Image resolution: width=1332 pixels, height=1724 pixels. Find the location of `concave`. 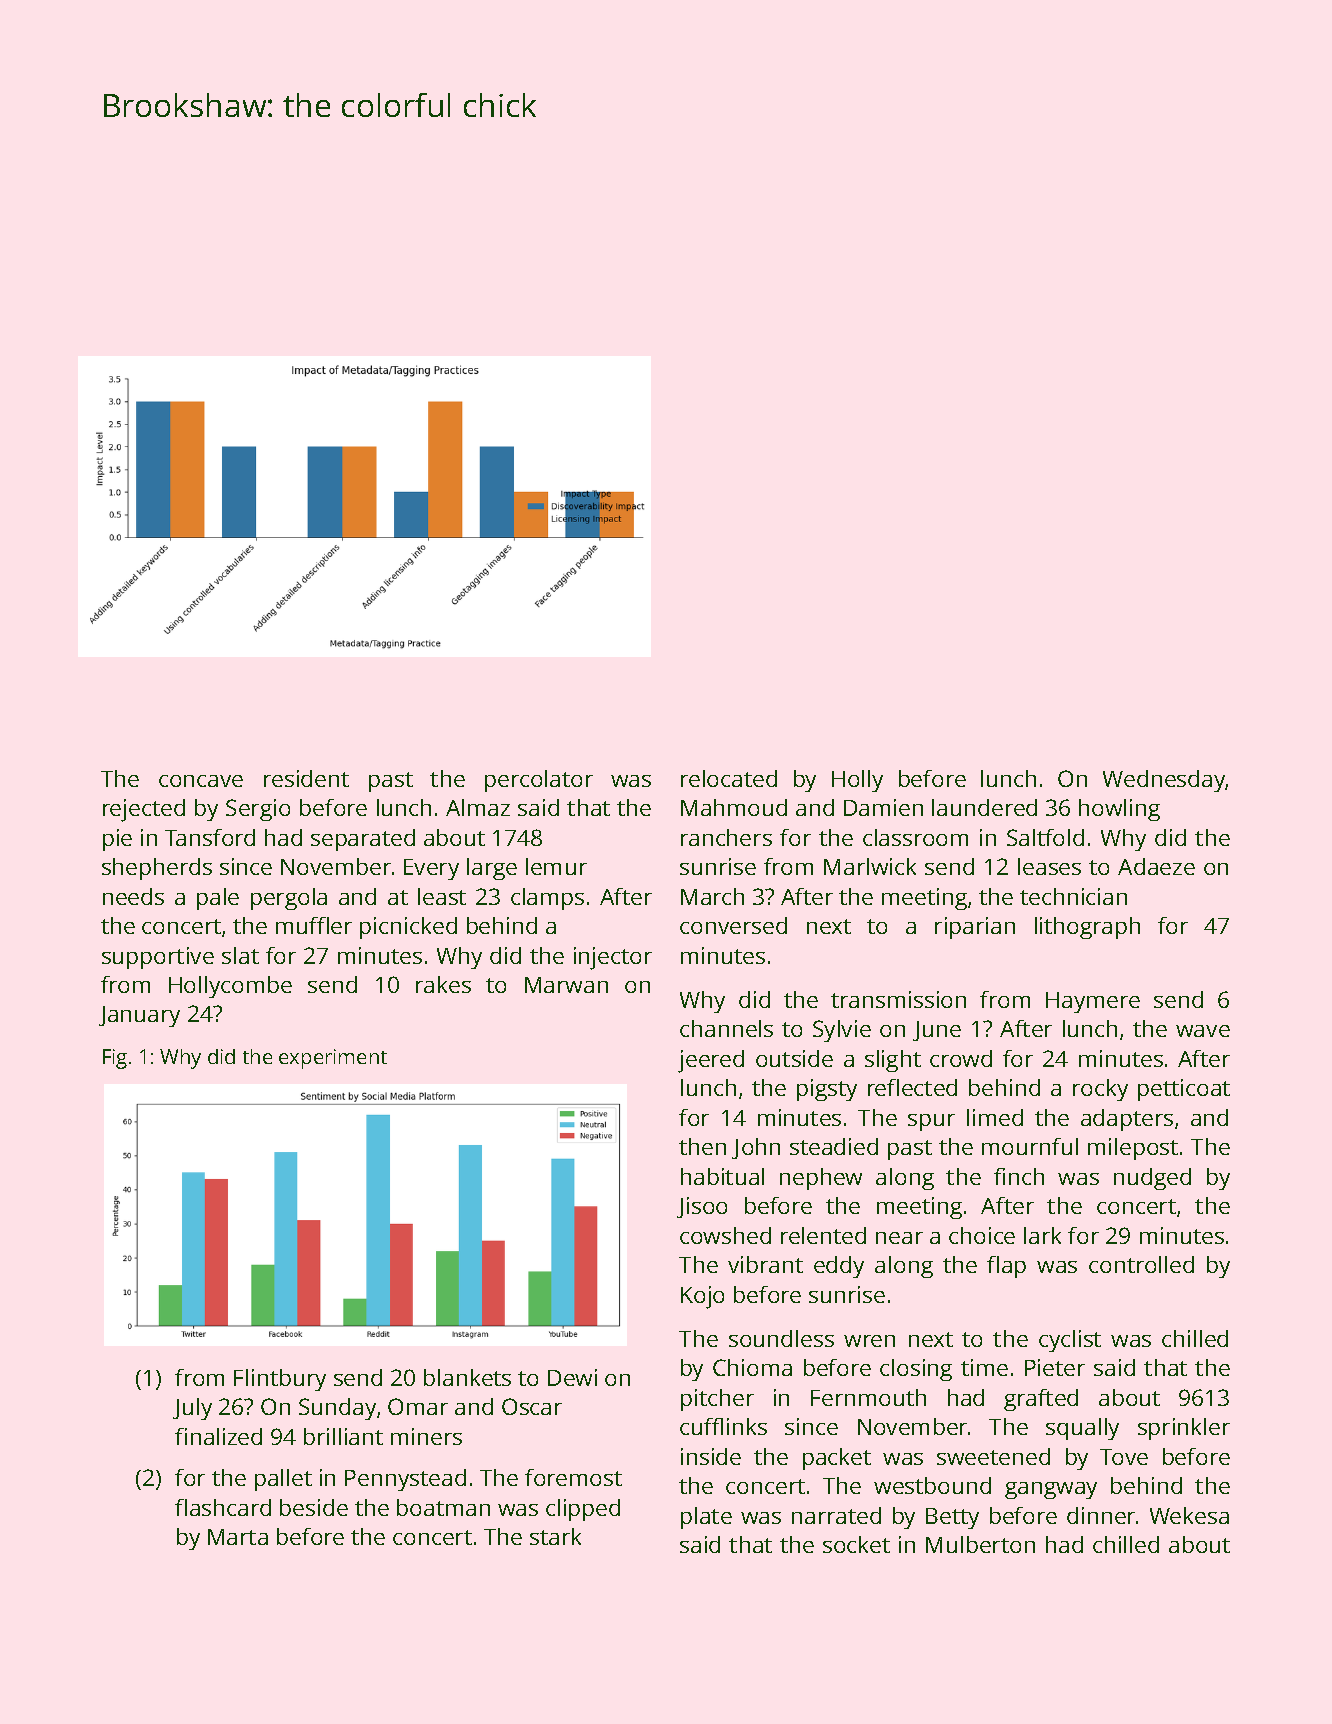

concave is located at coordinates (201, 781).
